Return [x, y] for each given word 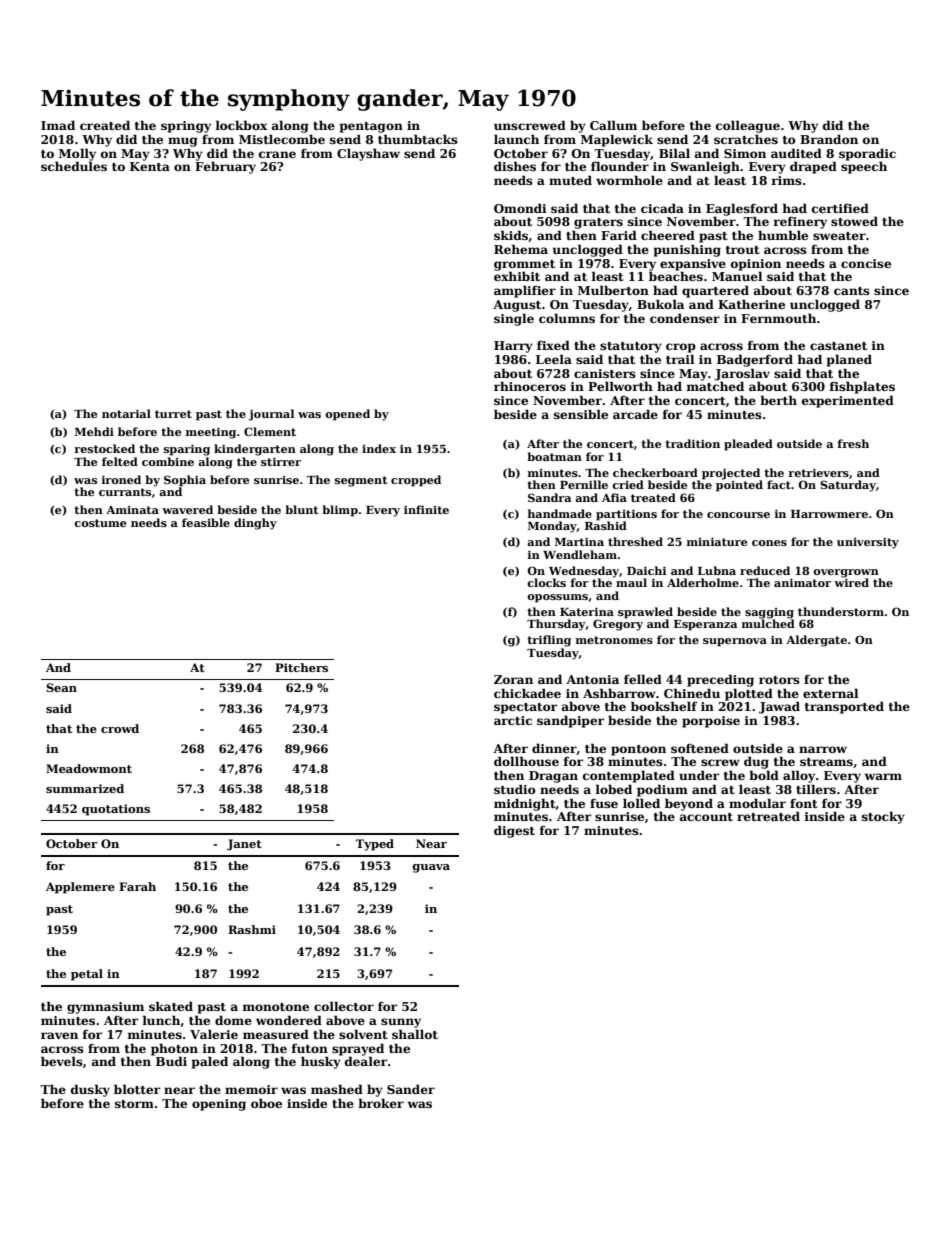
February [225, 167]
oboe [266, 1103]
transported [844, 707]
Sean [61, 687]
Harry [513, 347]
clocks [546, 582]
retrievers [818, 472]
